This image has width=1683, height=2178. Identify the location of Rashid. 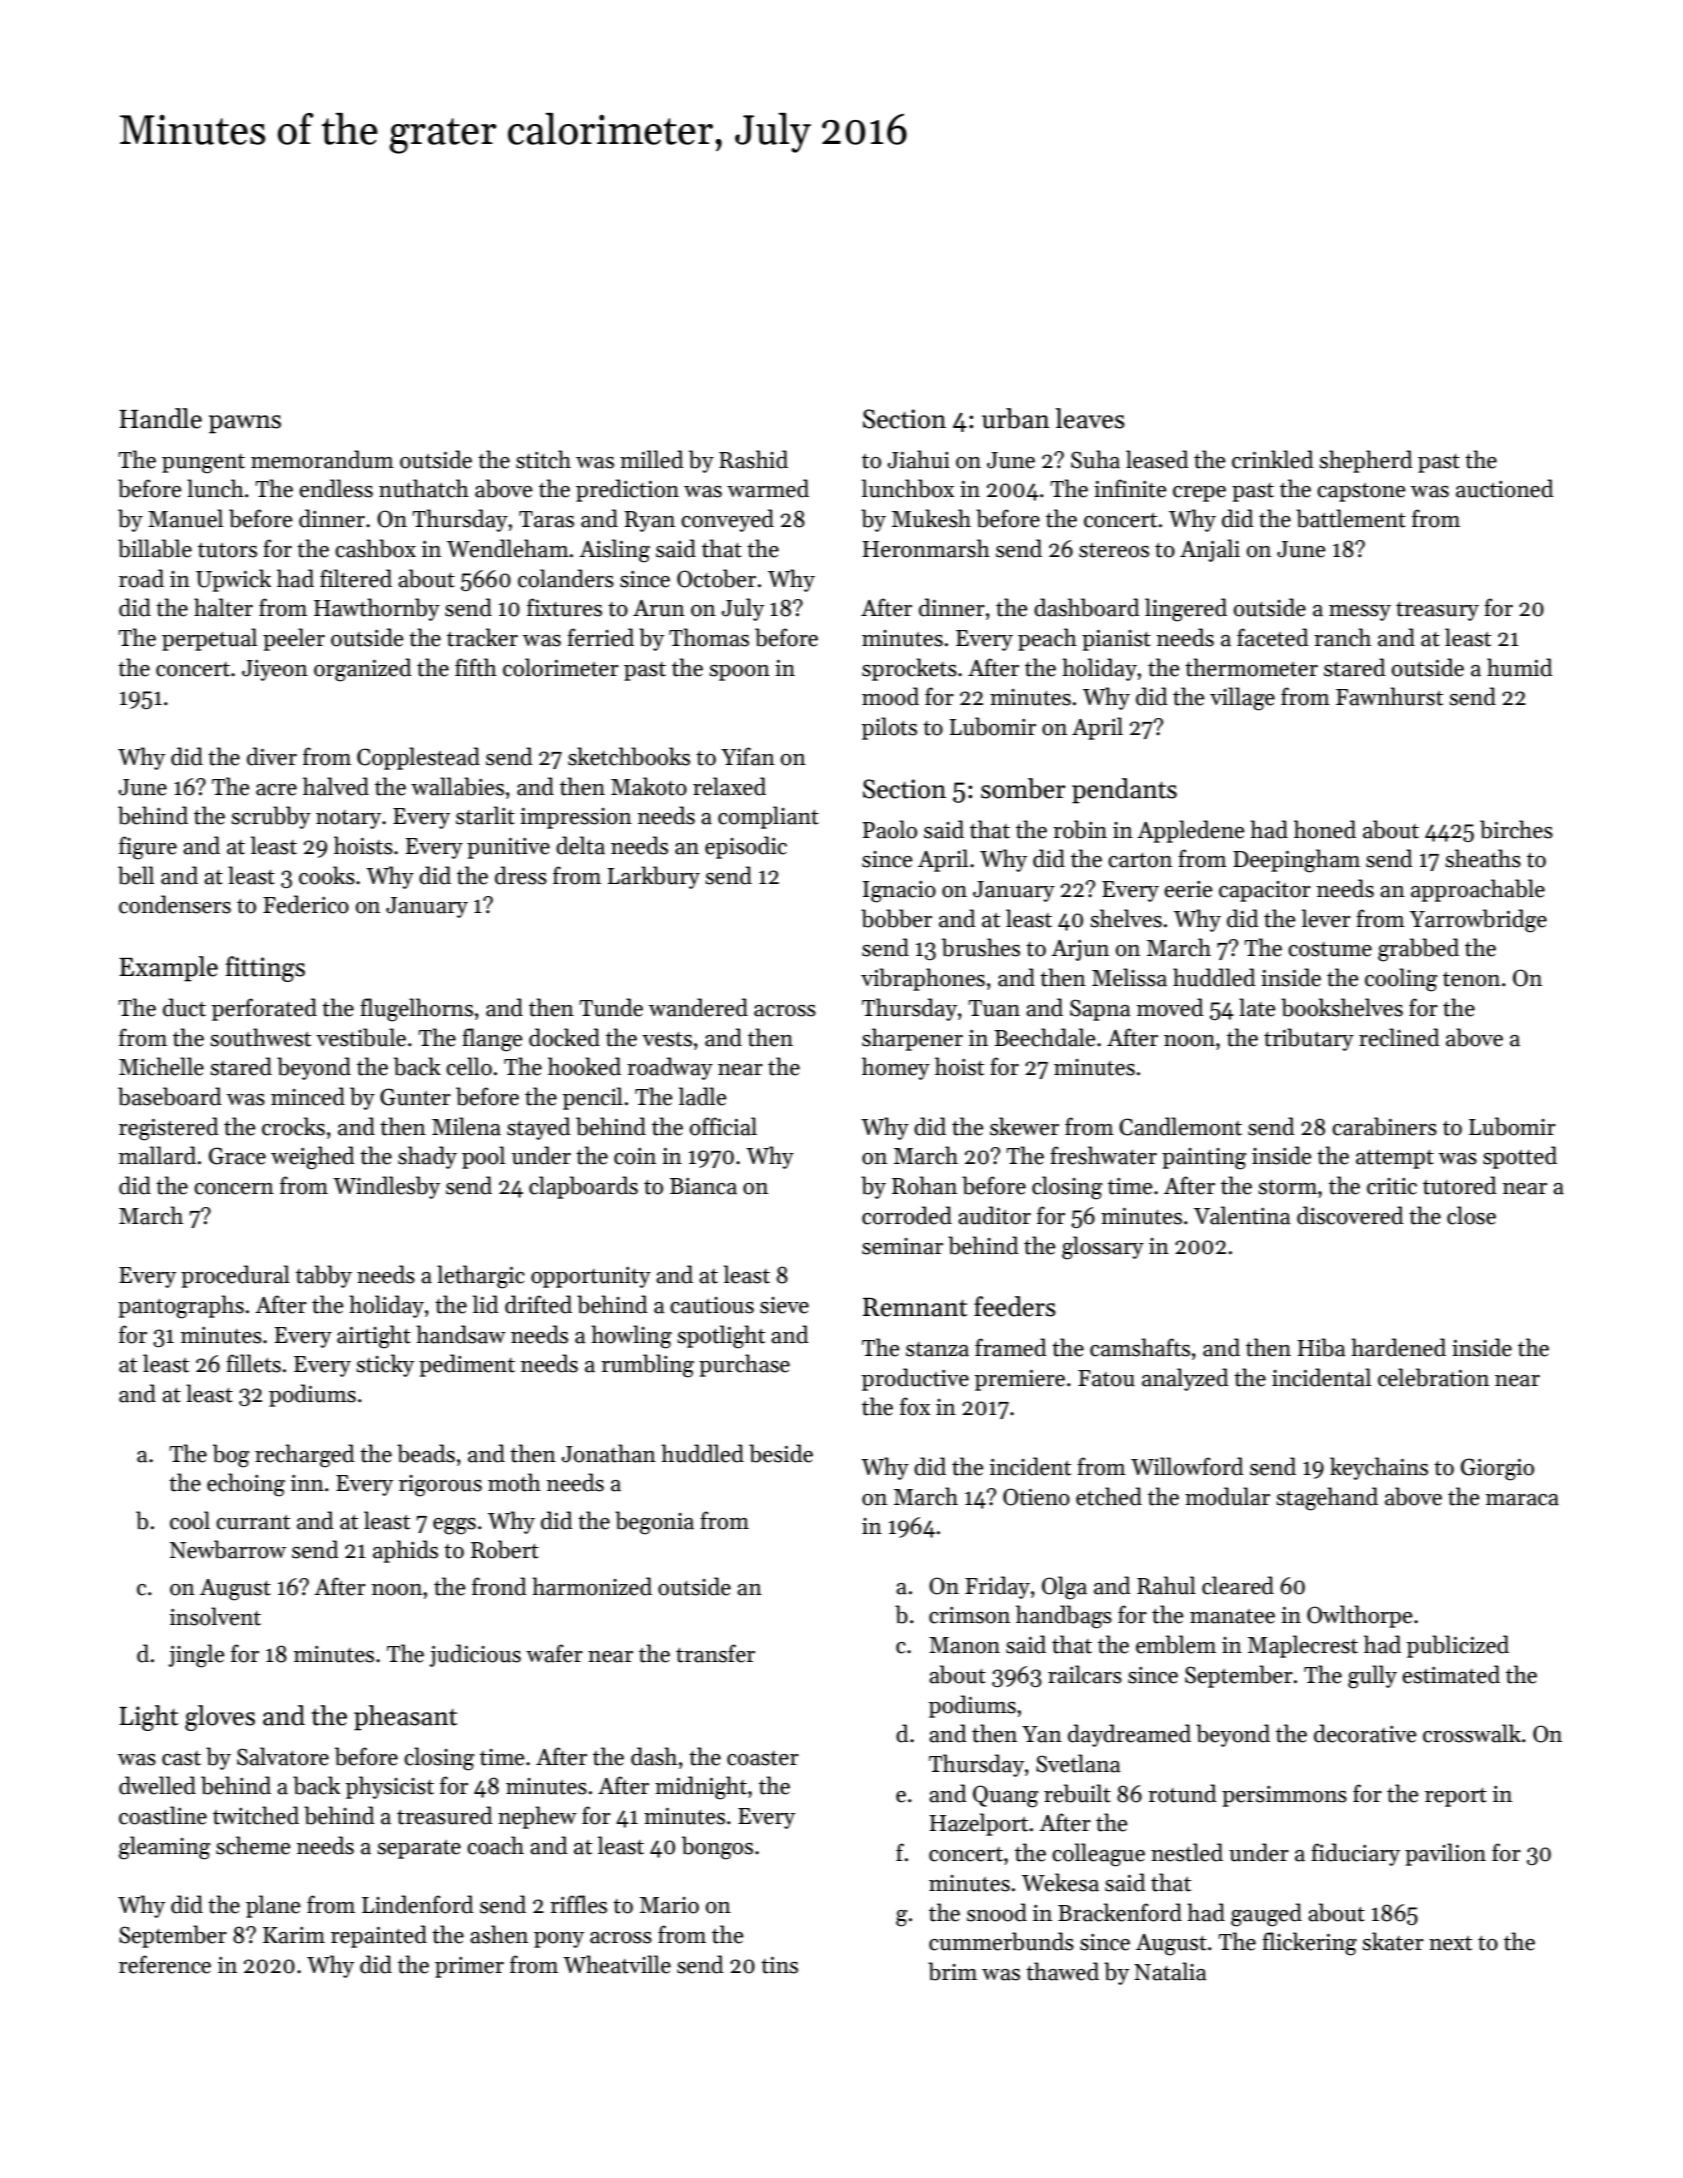
(753, 459).
